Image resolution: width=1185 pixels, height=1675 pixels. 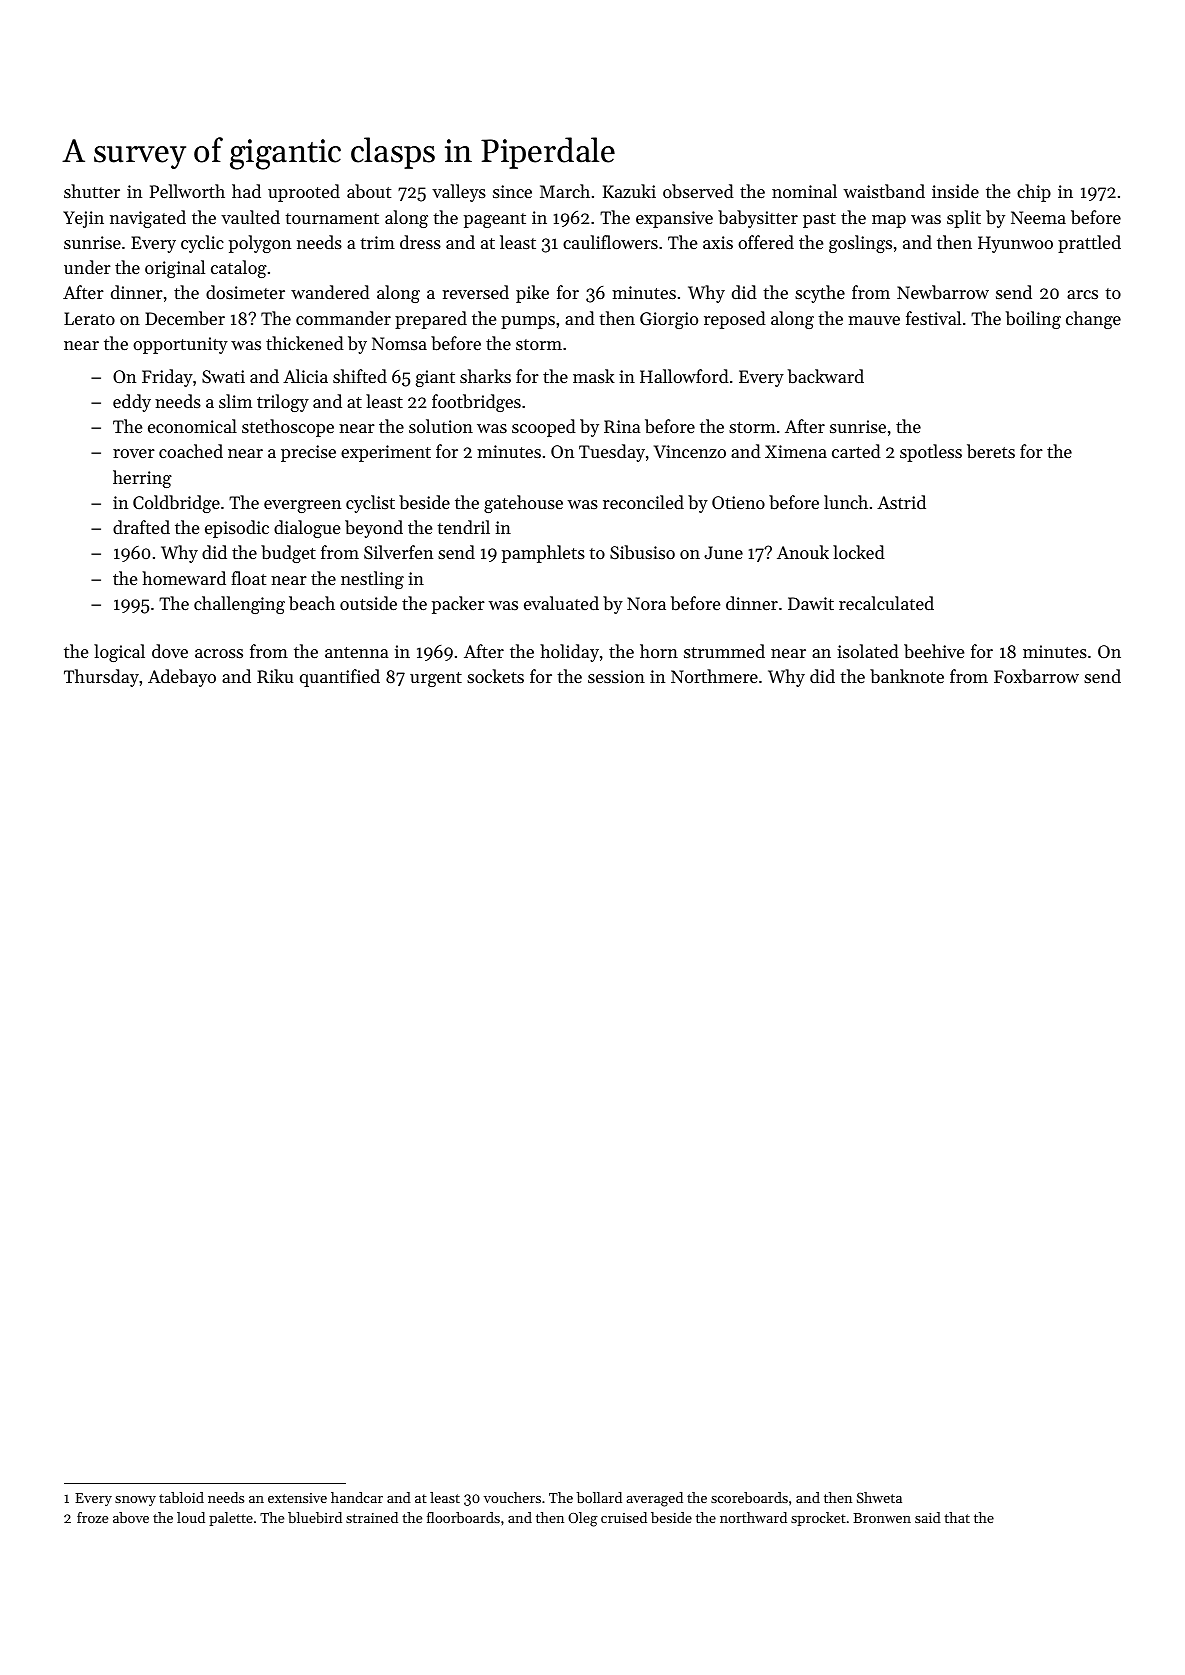 What do you see at coordinates (148, 219) in the image?
I see `navigated` at bounding box center [148, 219].
